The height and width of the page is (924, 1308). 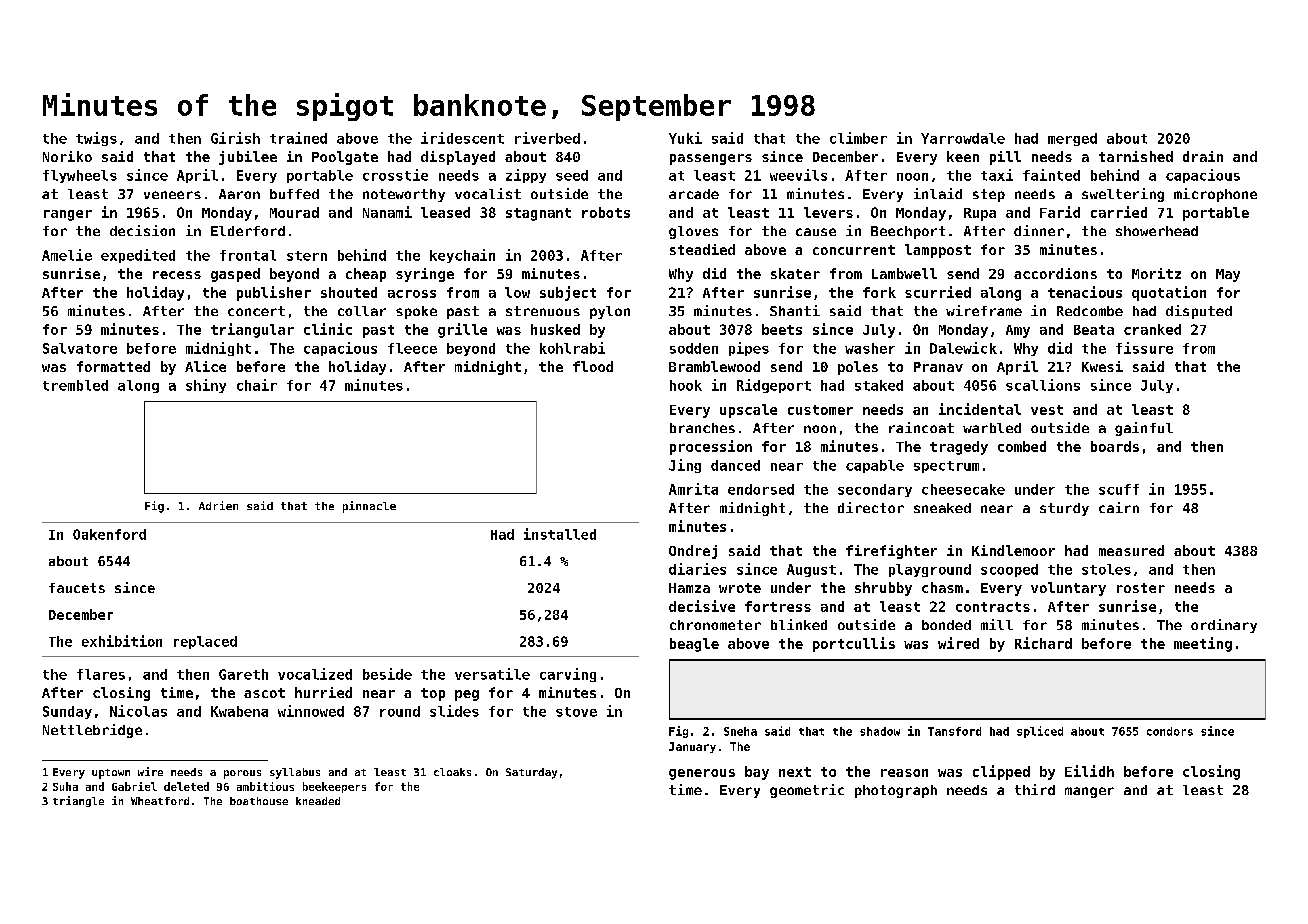 I want to click on cranked, so click(x=1152, y=329).
